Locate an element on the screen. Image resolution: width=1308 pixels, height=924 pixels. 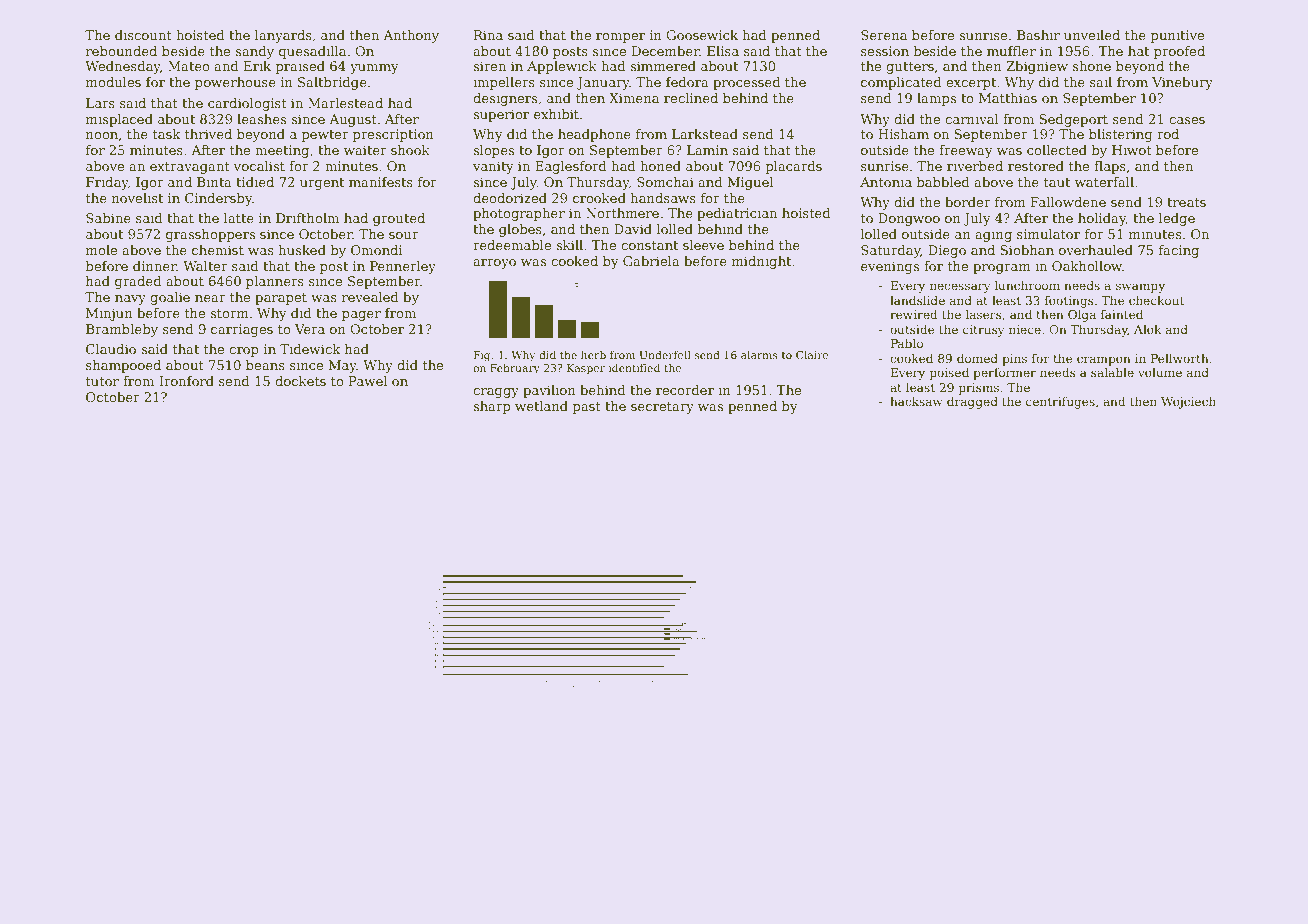
sharp is located at coordinates (491, 407).
